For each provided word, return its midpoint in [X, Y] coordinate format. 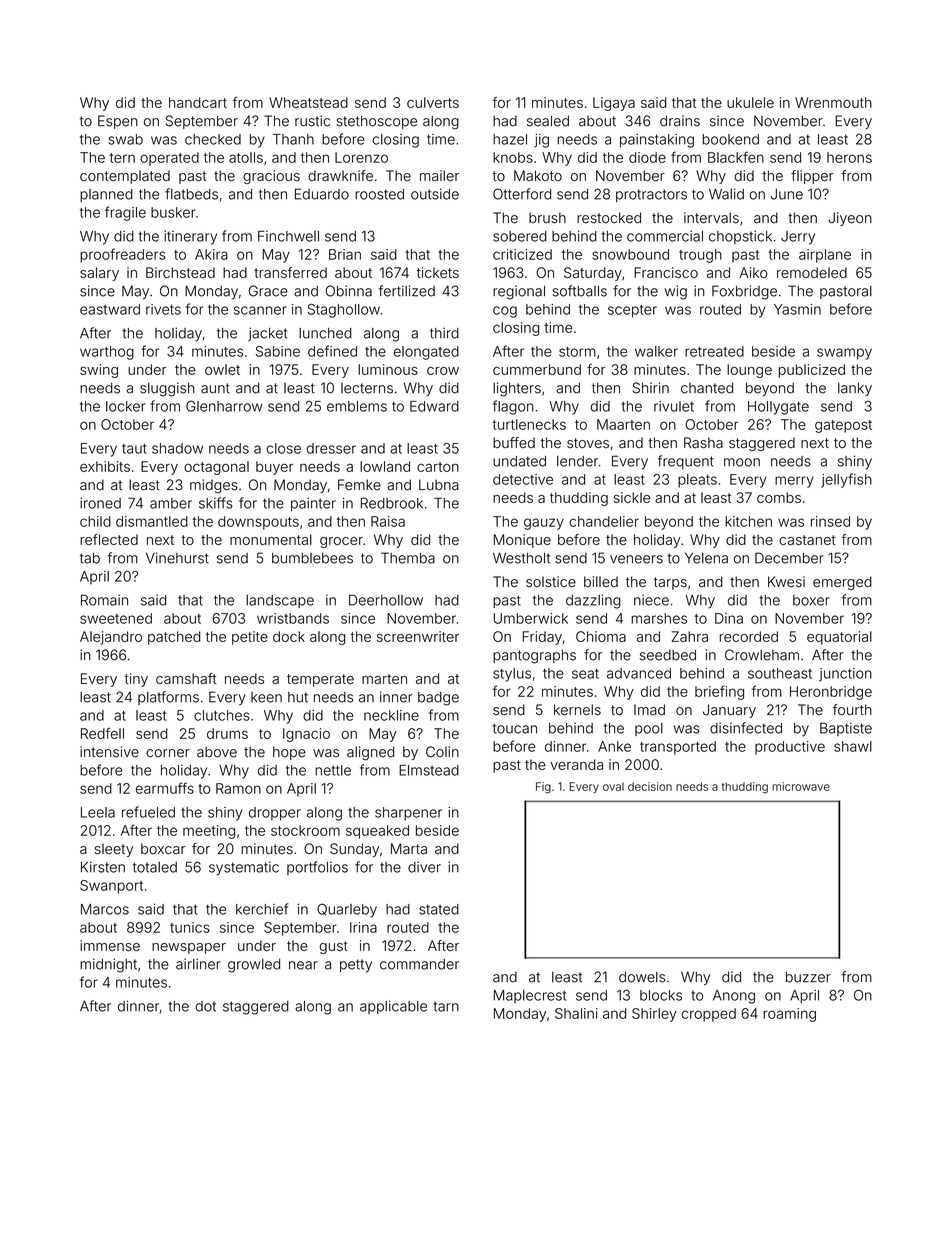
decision [650, 786]
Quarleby [347, 910]
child [95, 521]
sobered [520, 236]
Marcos [105, 909]
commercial [665, 236]
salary [99, 274]
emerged [842, 583]
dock [289, 636]
